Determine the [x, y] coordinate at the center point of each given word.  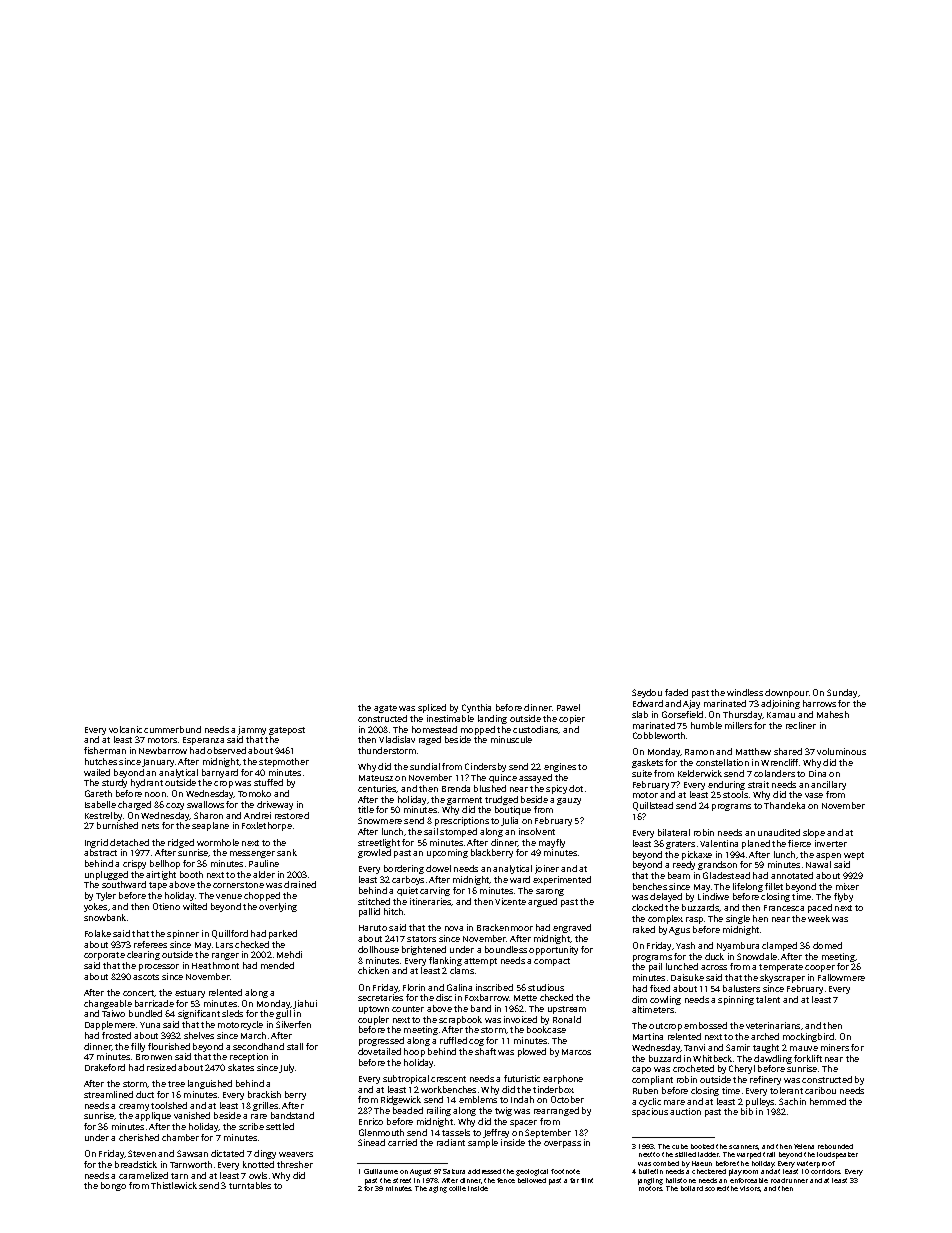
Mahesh [833, 714]
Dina [817, 773]
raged [430, 740]
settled [280, 1126]
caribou [820, 1090]
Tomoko [254, 793]
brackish [264, 1094]
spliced [432, 708]
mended [277, 965]
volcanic [125, 729]
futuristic [522, 1078]
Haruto [373, 928]
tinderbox [553, 1089]
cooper [820, 968]
